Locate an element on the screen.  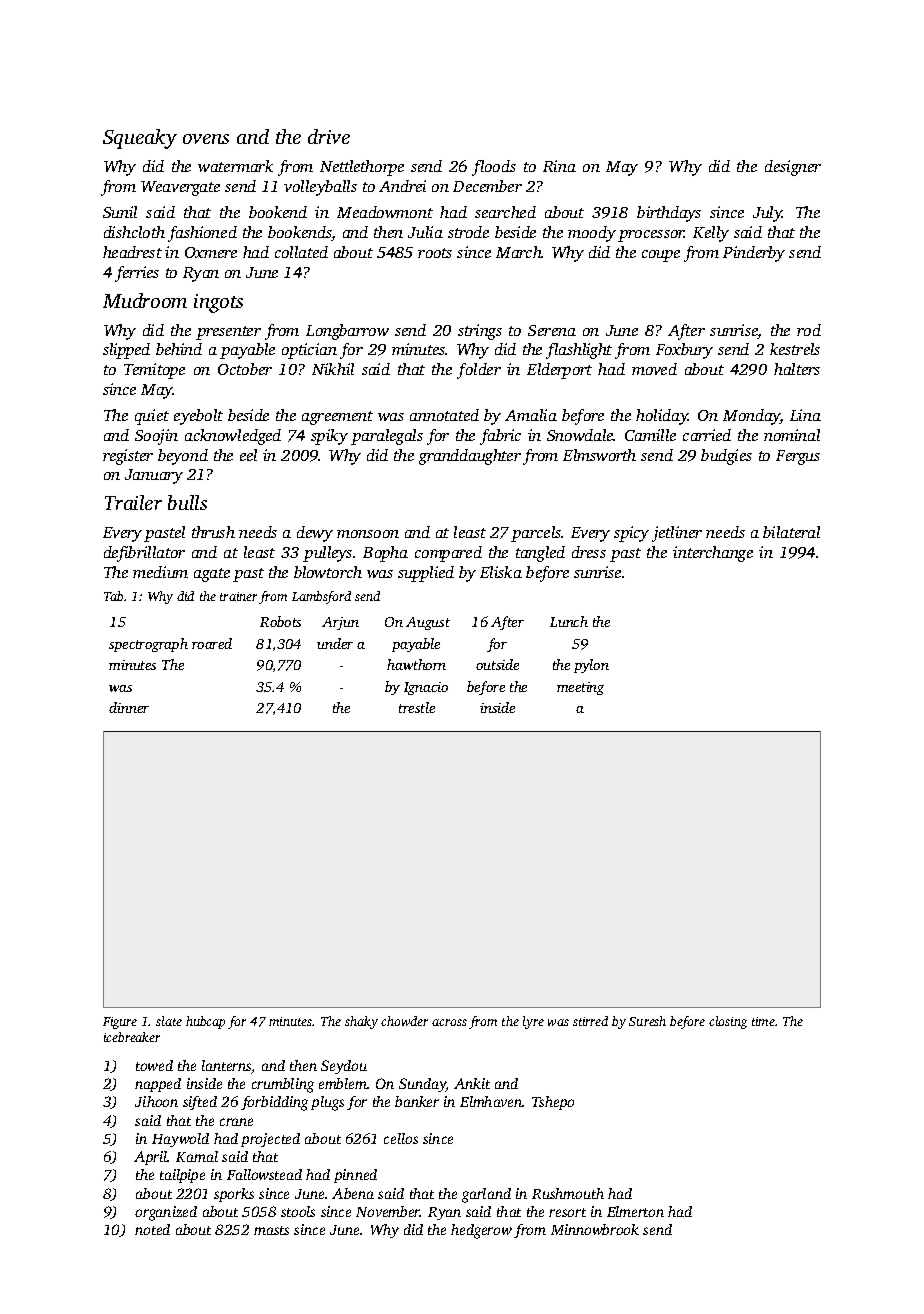
noted is located at coordinates (152, 1229).
